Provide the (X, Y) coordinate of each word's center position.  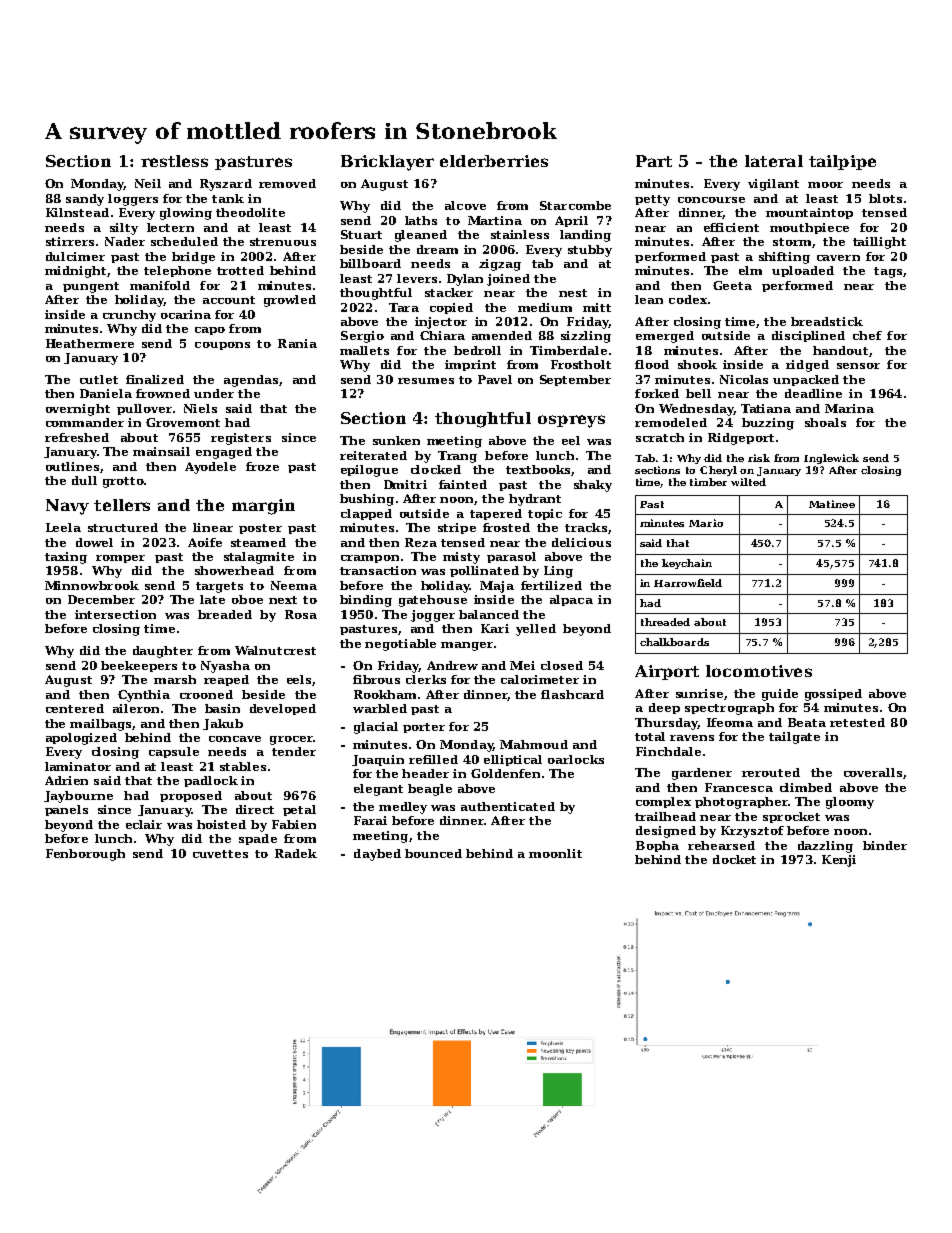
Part (654, 161)
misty (461, 558)
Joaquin (378, 760)
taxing (66, 558)
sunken (396, 440)
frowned (163, 393)
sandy (85, 200)
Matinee (832, 504)
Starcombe (575, 205)
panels (66, 810)
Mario (706, 523)
